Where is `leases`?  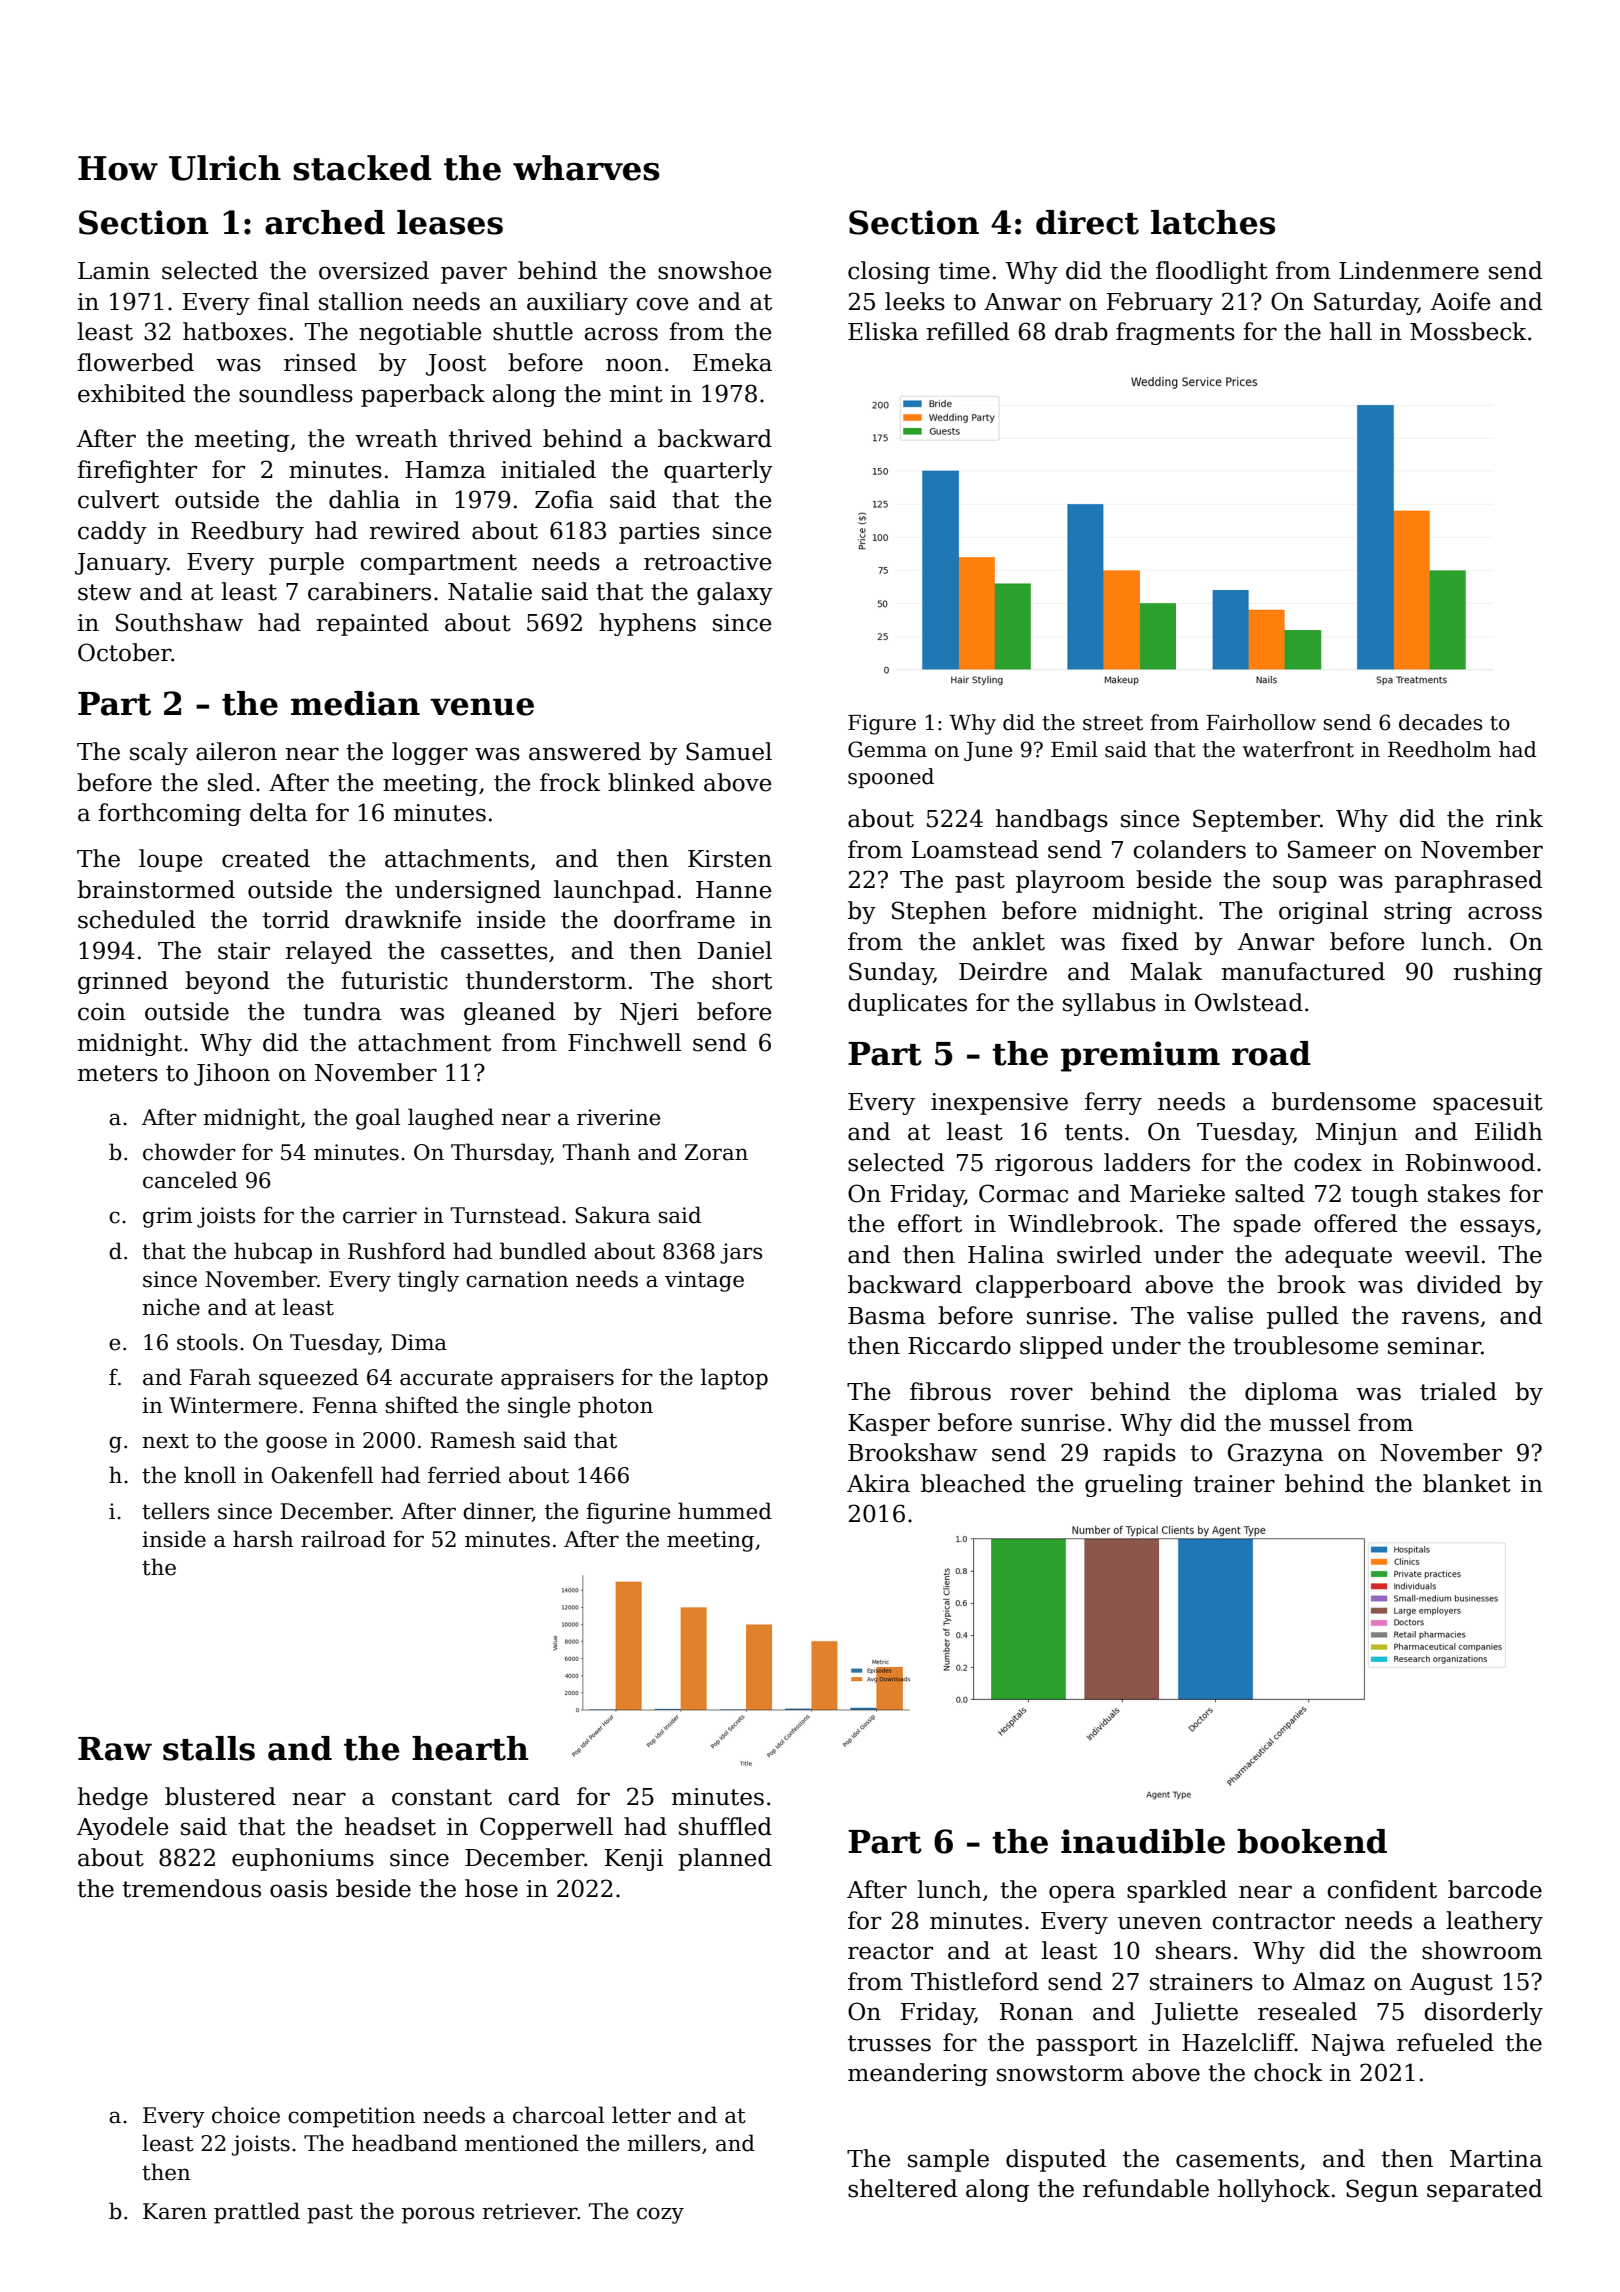 leases is located at coordinates (450, 222).
